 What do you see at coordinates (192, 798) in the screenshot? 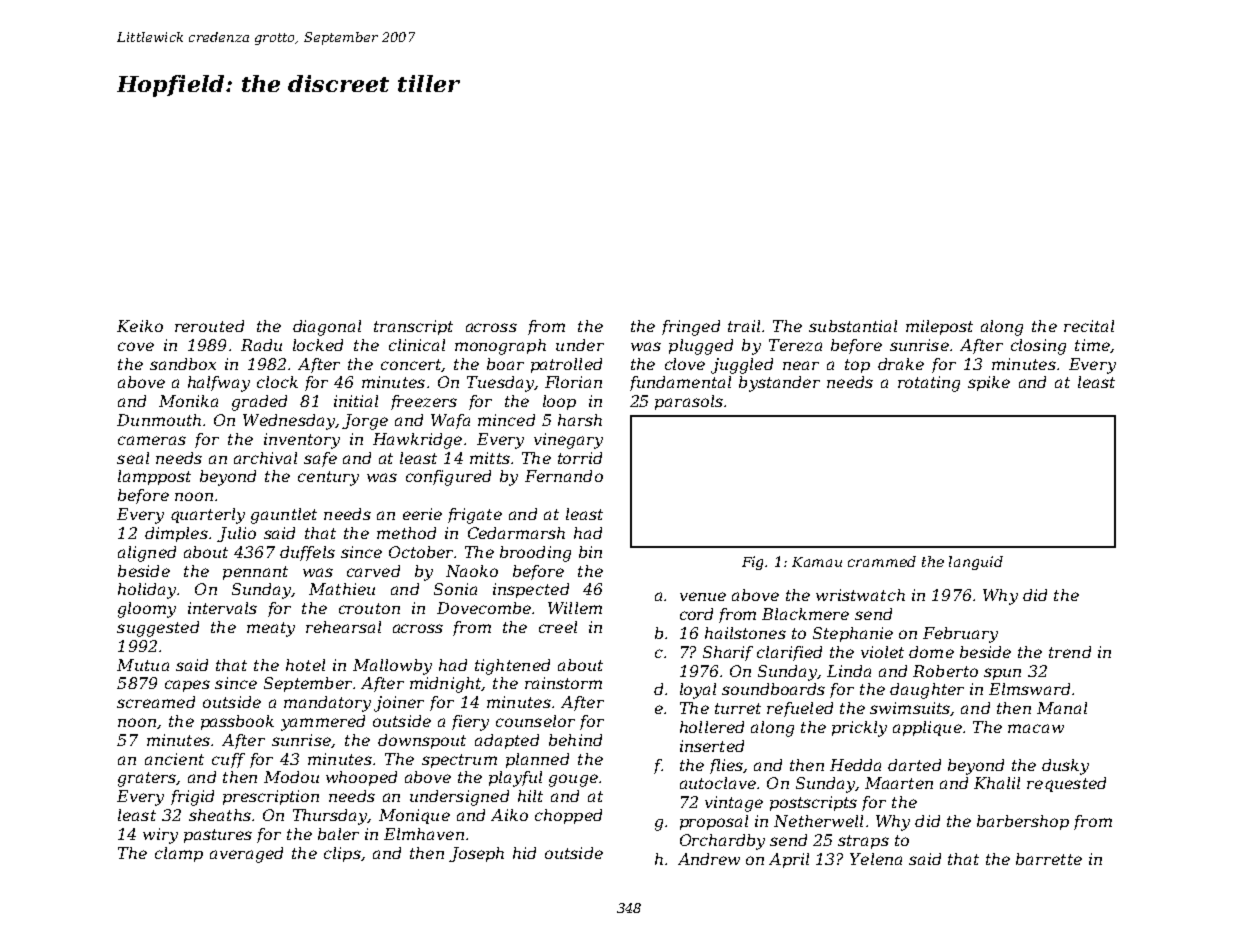
I see `frigid` at bounding box center [192, 798].
